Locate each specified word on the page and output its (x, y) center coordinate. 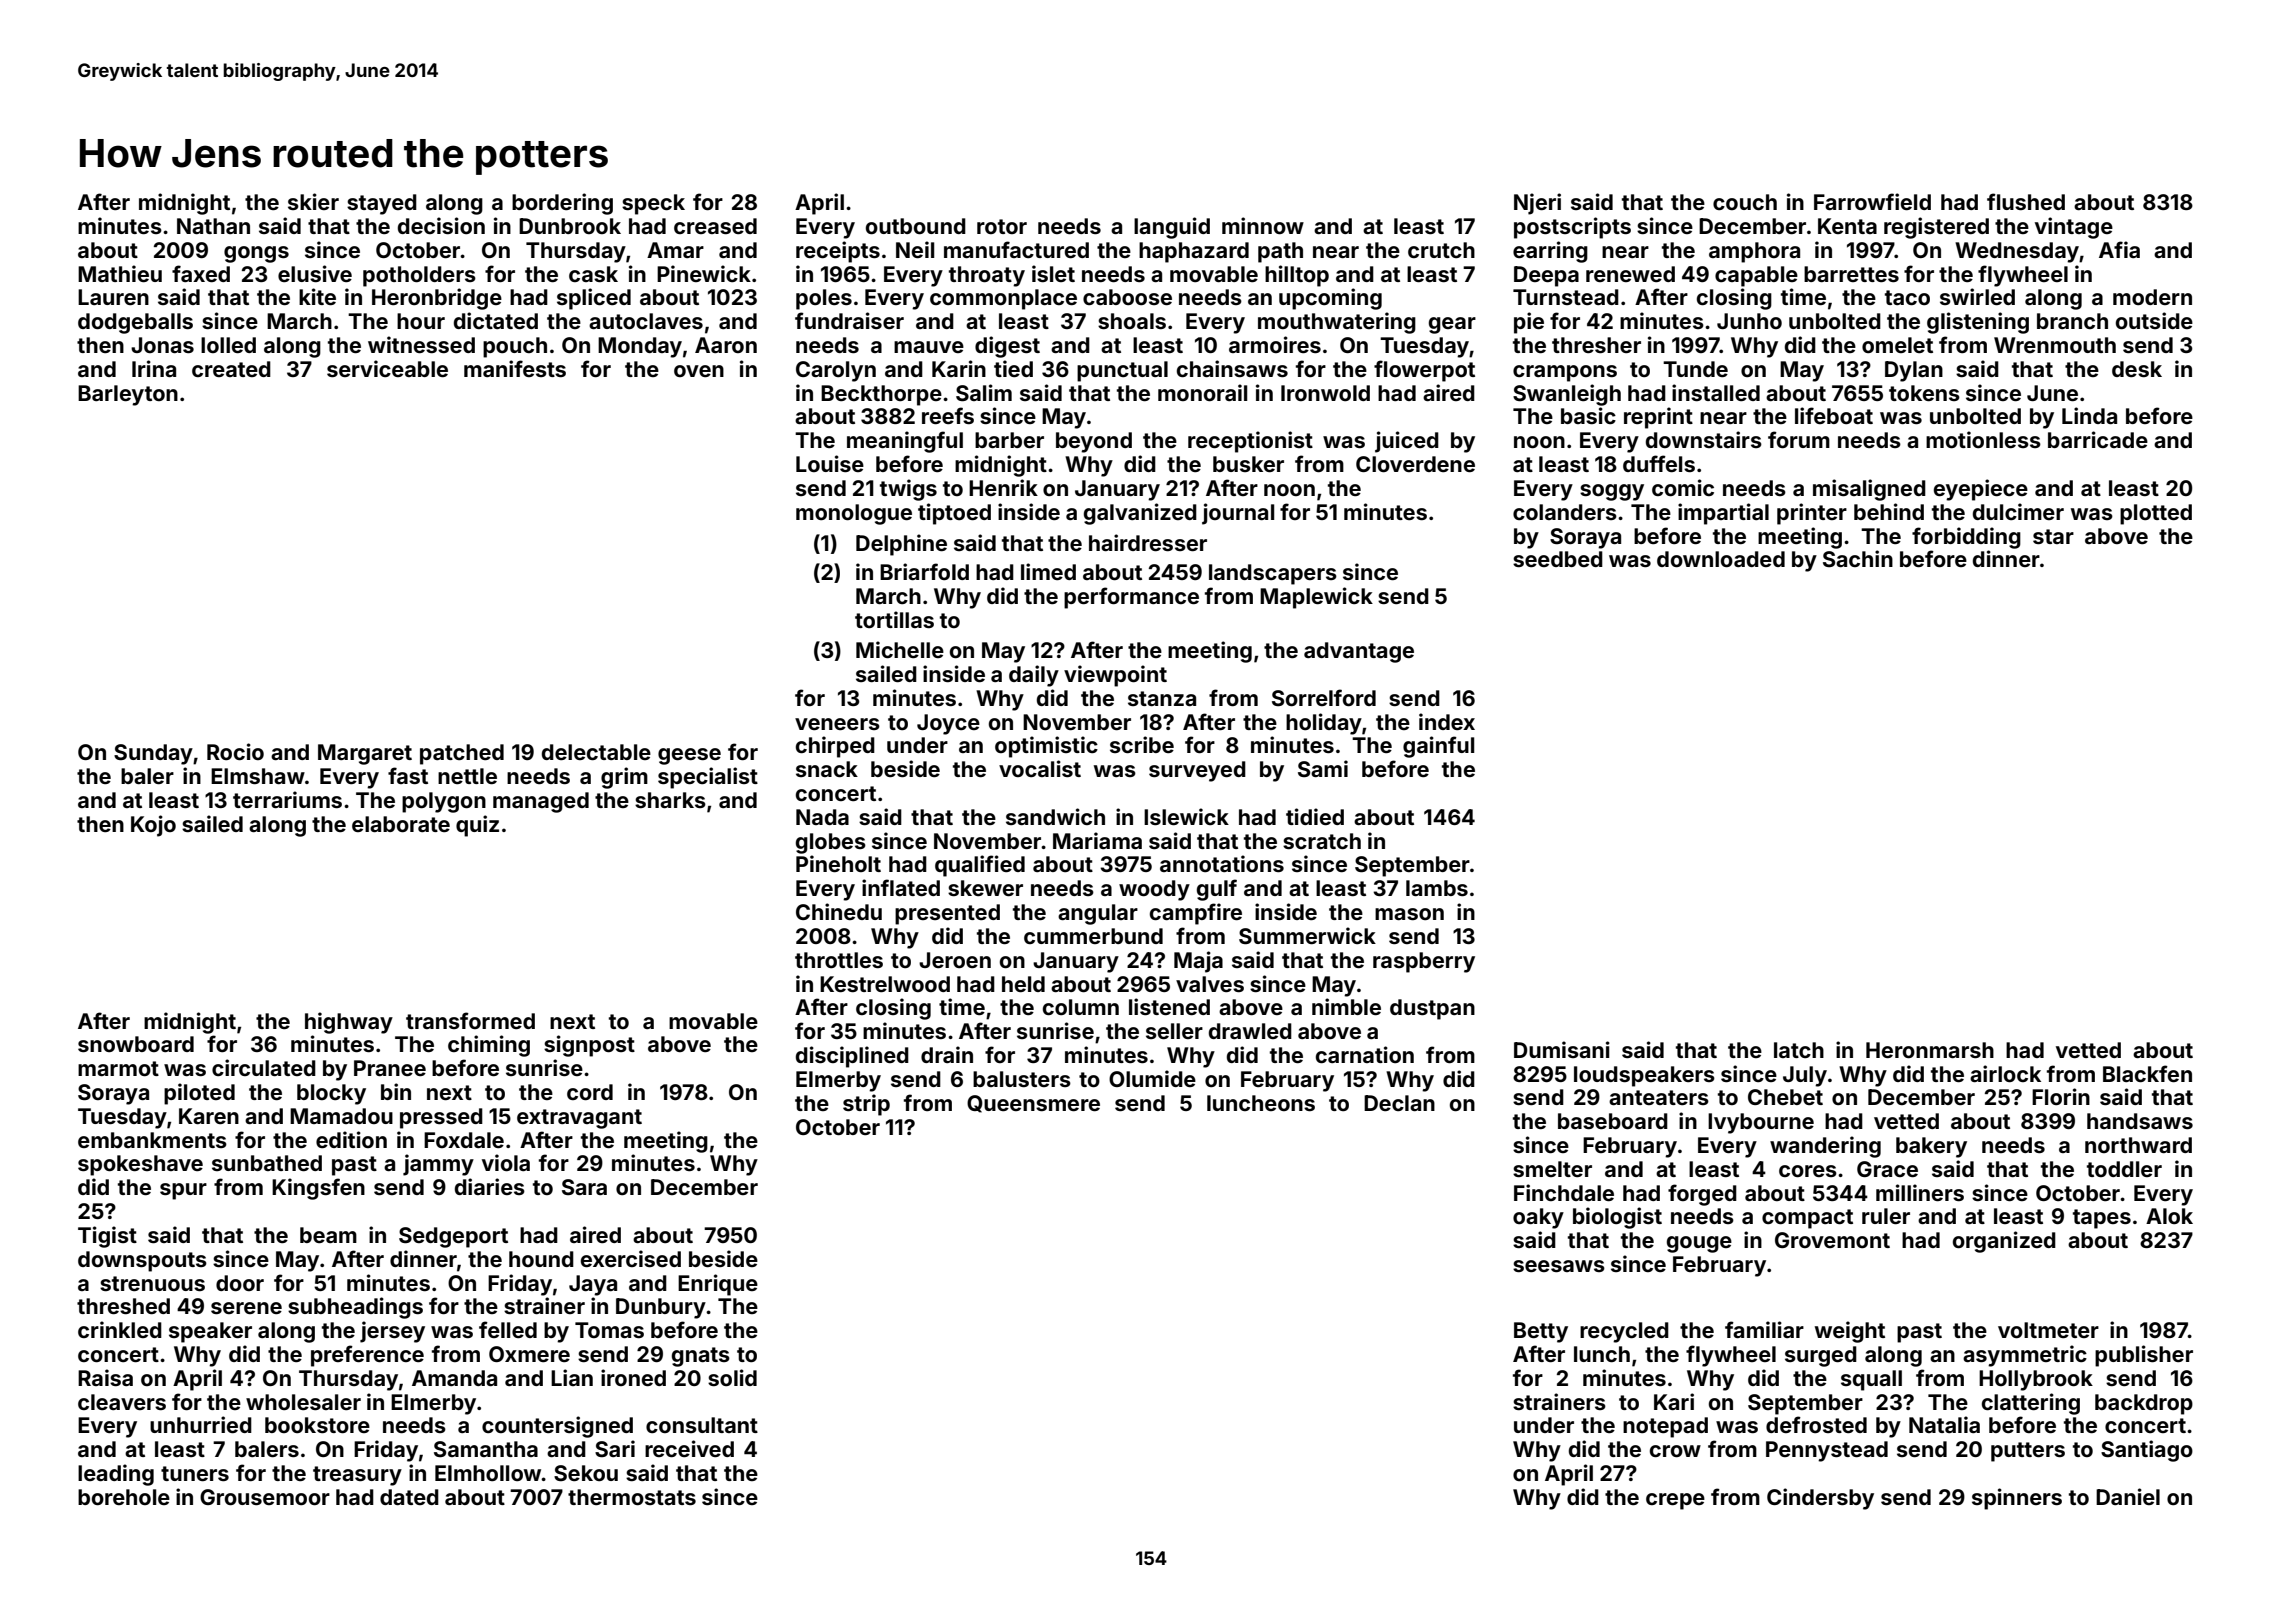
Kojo (153, 826)
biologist (1617, 1218)
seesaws (1559, 1266)
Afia (2119, 249)
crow (1675, 1451)
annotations (1222, 863)
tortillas (894, 619)
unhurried (201, 1424)
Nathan (213, 226)
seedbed (1558, 559)
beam (328, 1235)
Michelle (900, 649)
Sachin (1858, 558)
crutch (1441, 250)
